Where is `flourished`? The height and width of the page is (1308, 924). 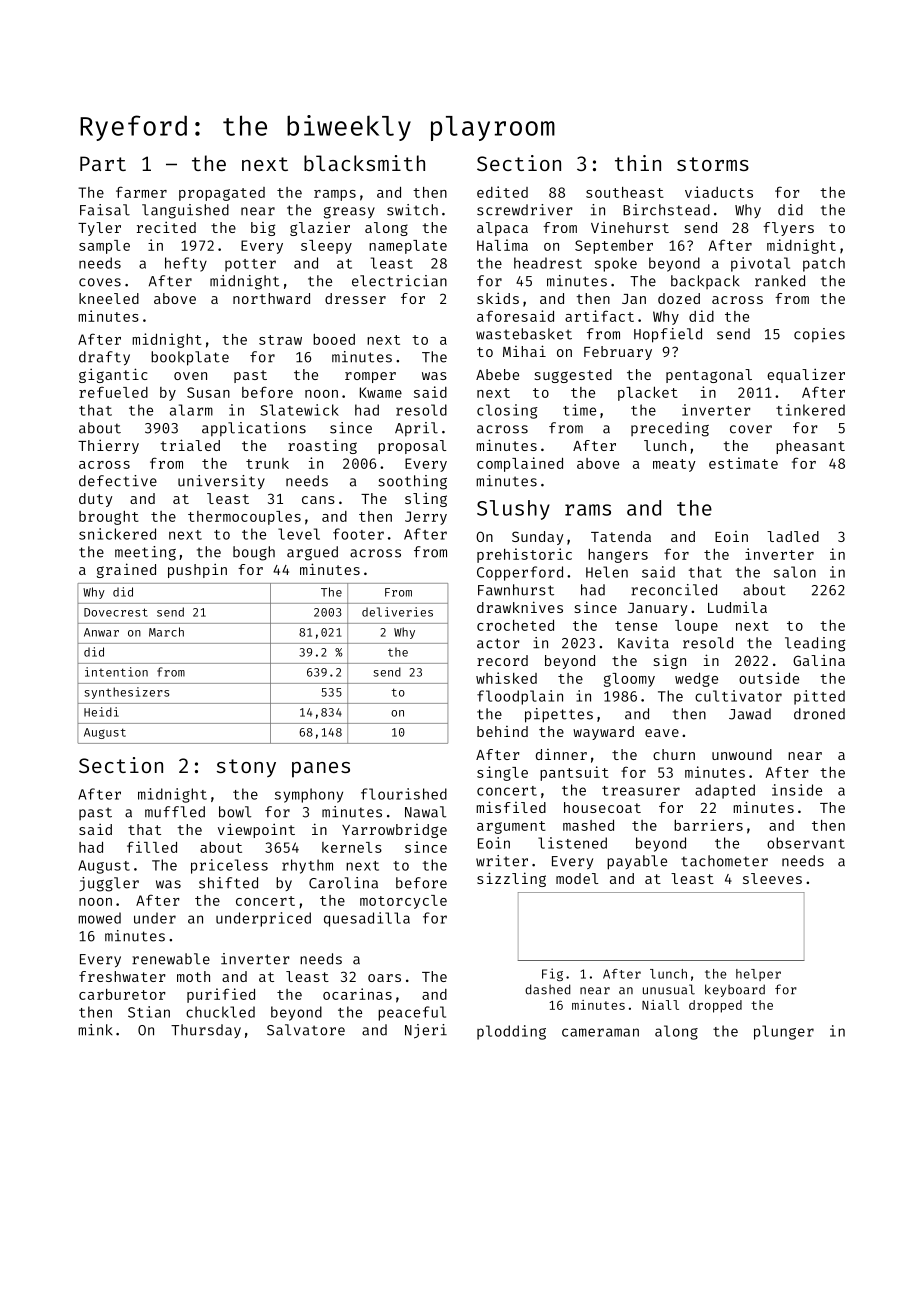 flourished is located at coordinates (404, 794).
